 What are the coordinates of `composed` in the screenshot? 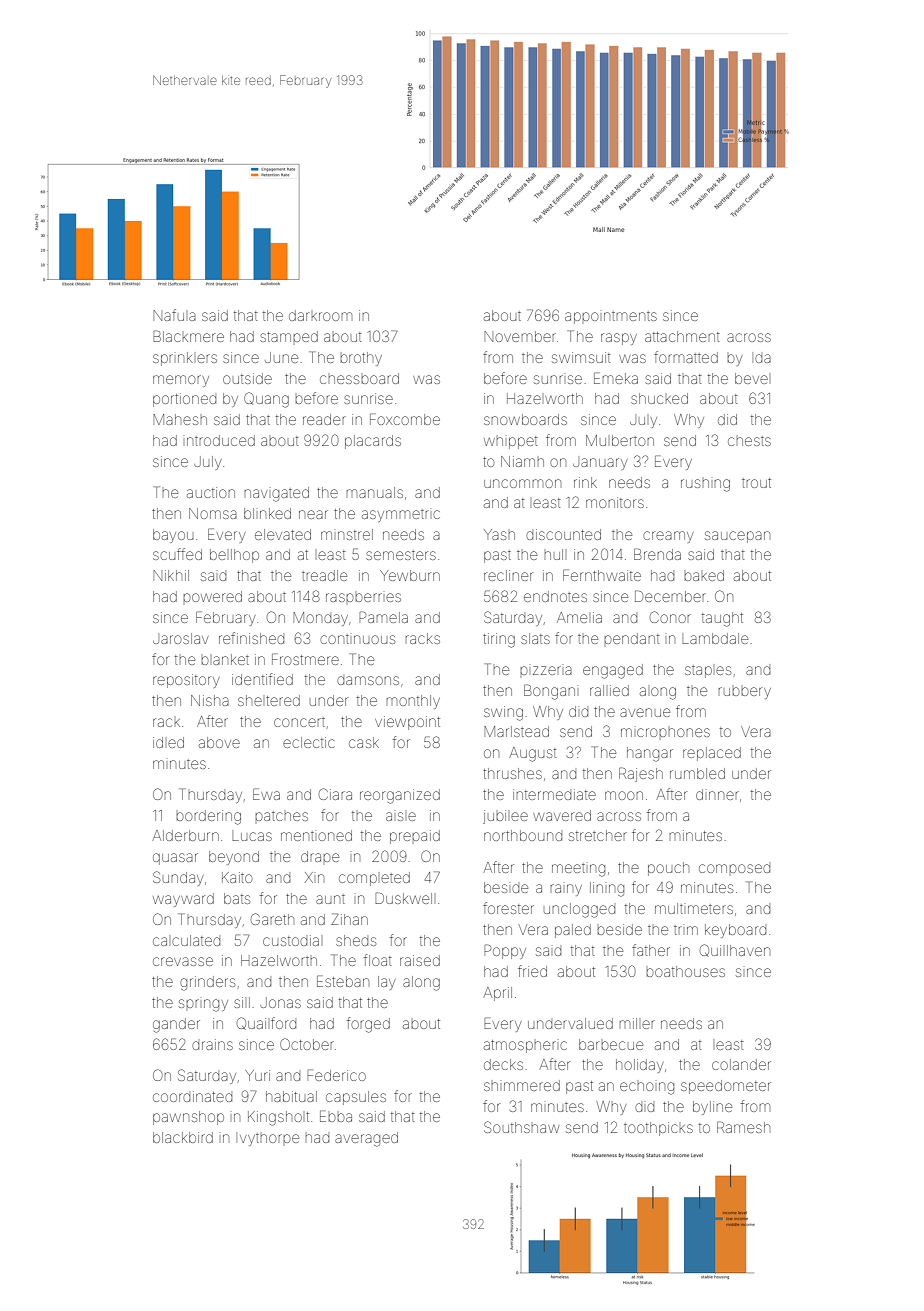 It's located at (734, 868).
